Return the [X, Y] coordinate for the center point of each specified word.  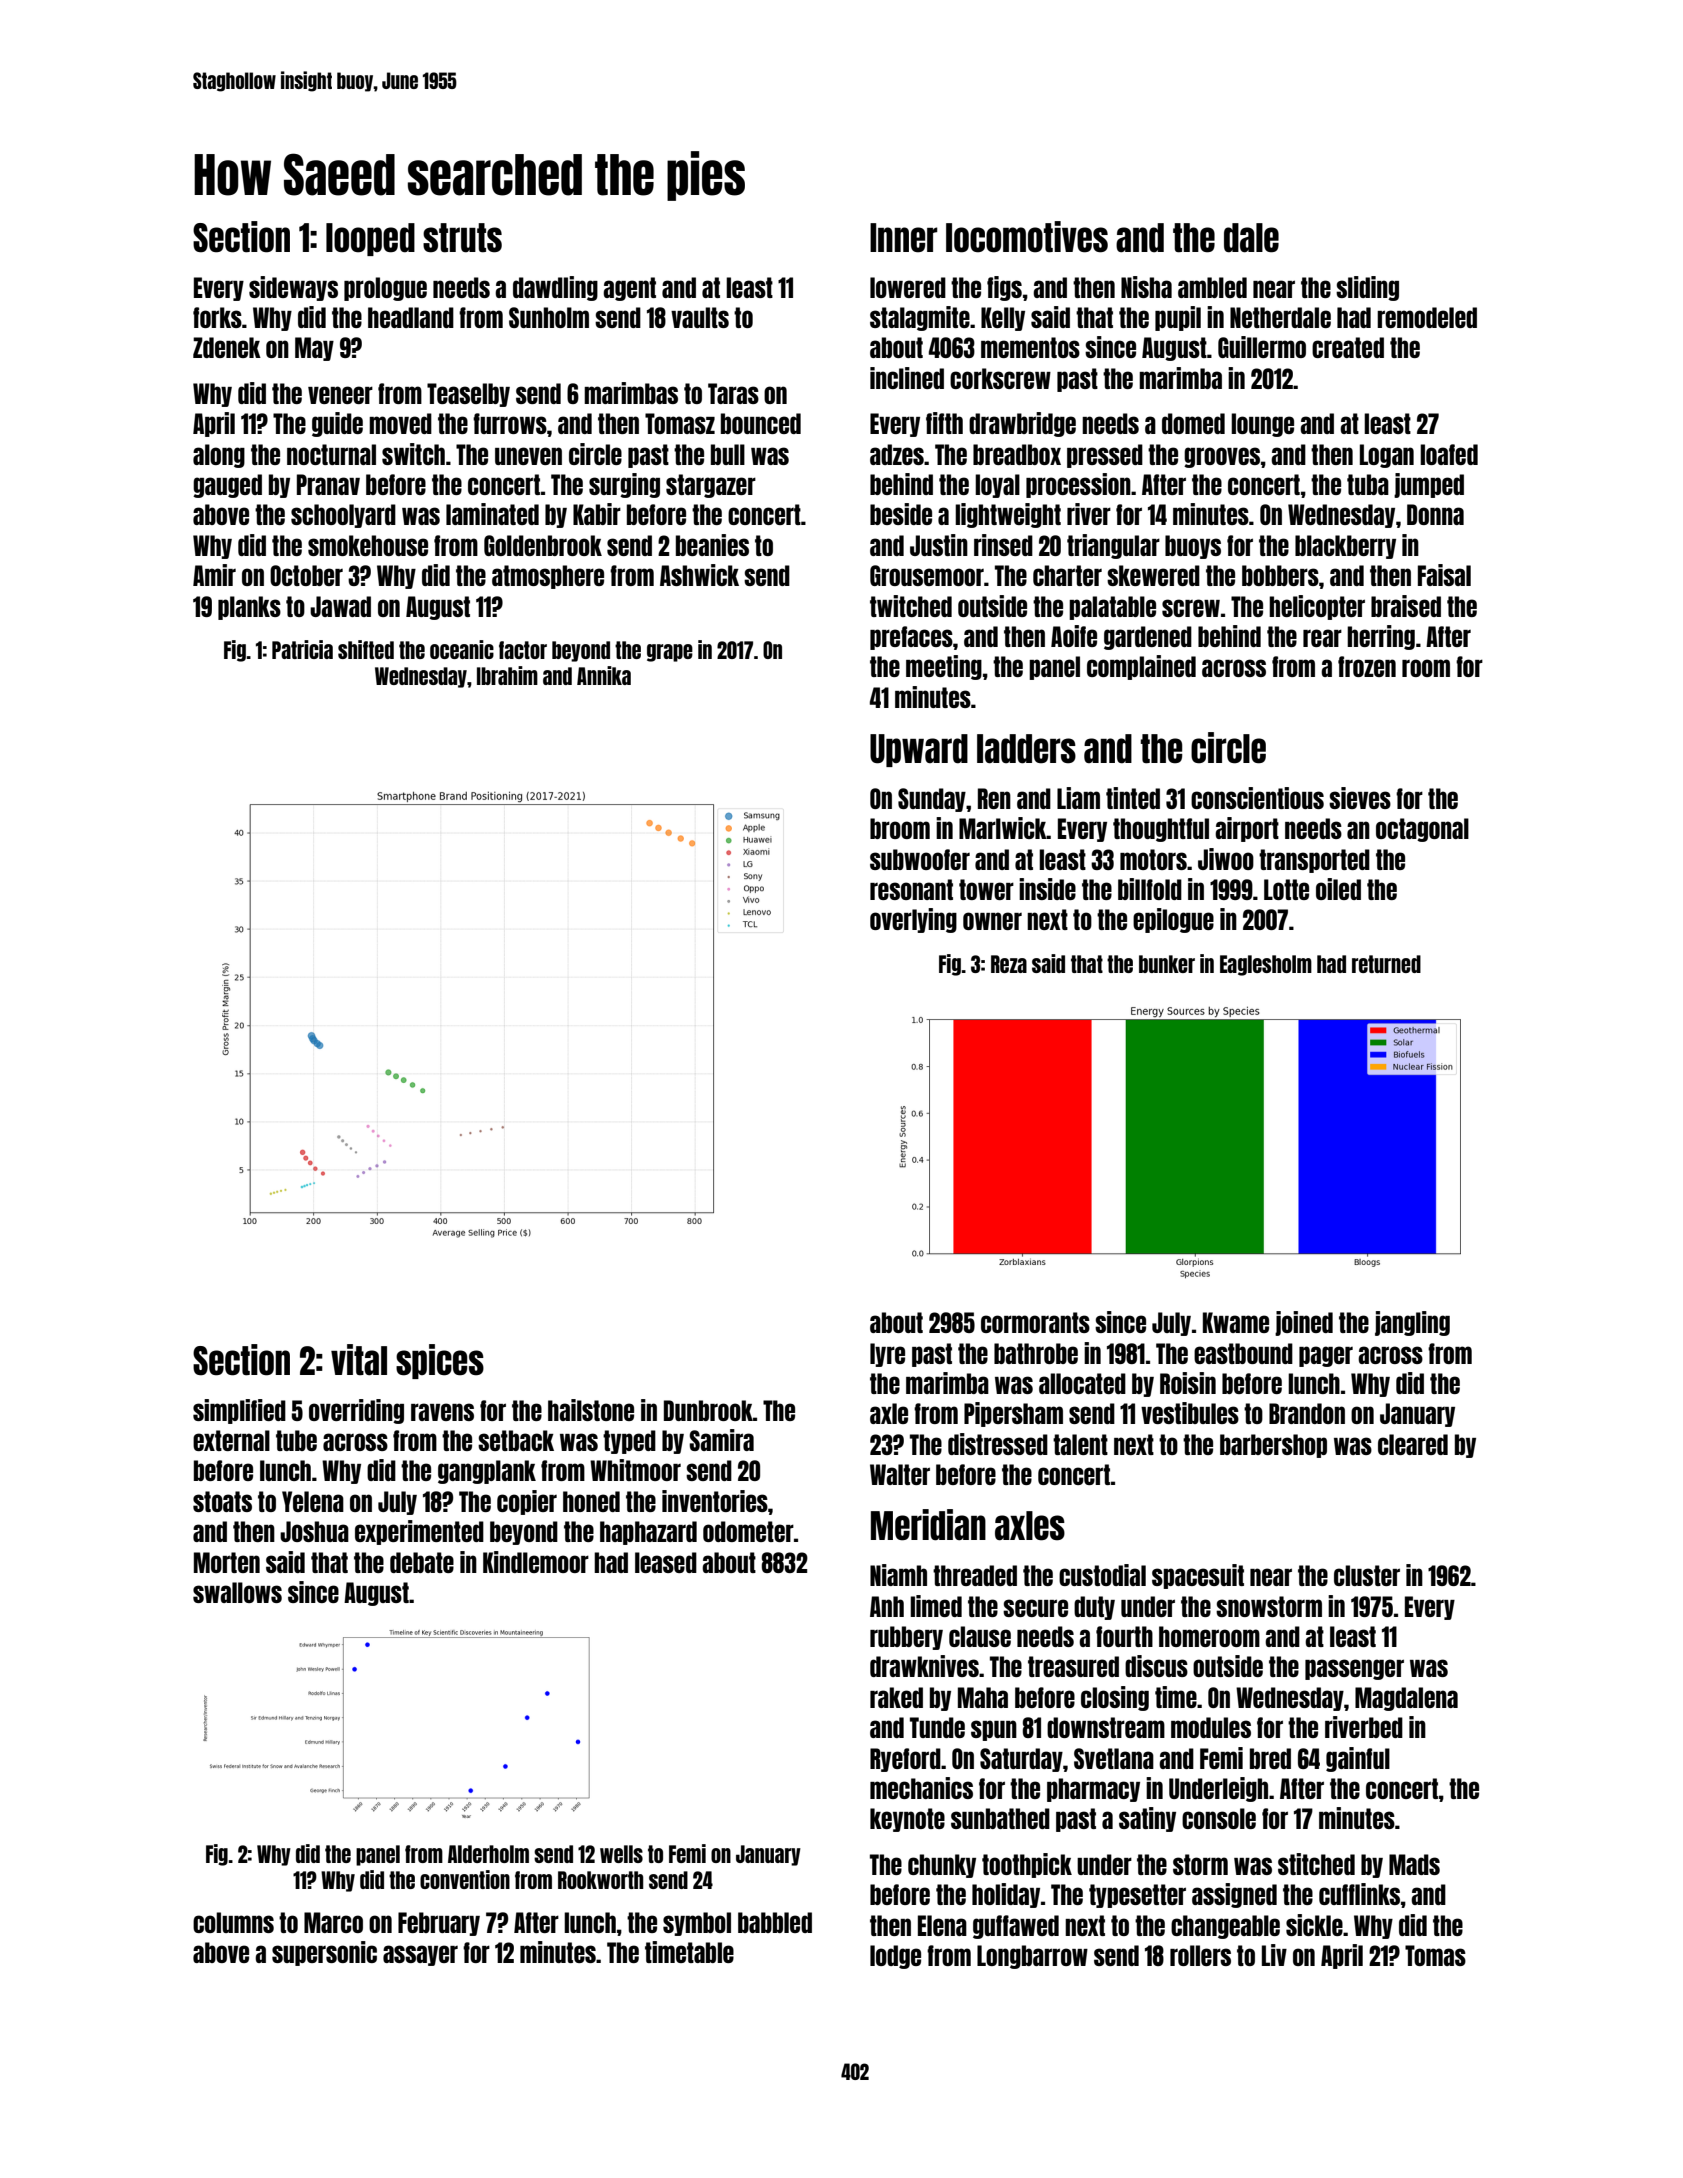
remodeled [1427, 317]
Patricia [302, 649]
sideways [293, 288]
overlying [913, 920]
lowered [908, 287]
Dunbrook [708, 1410]
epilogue [1173, 920]
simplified [239, 1411]
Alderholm [488, 1854]
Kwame [1236, 1322]
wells [621, 1854]
